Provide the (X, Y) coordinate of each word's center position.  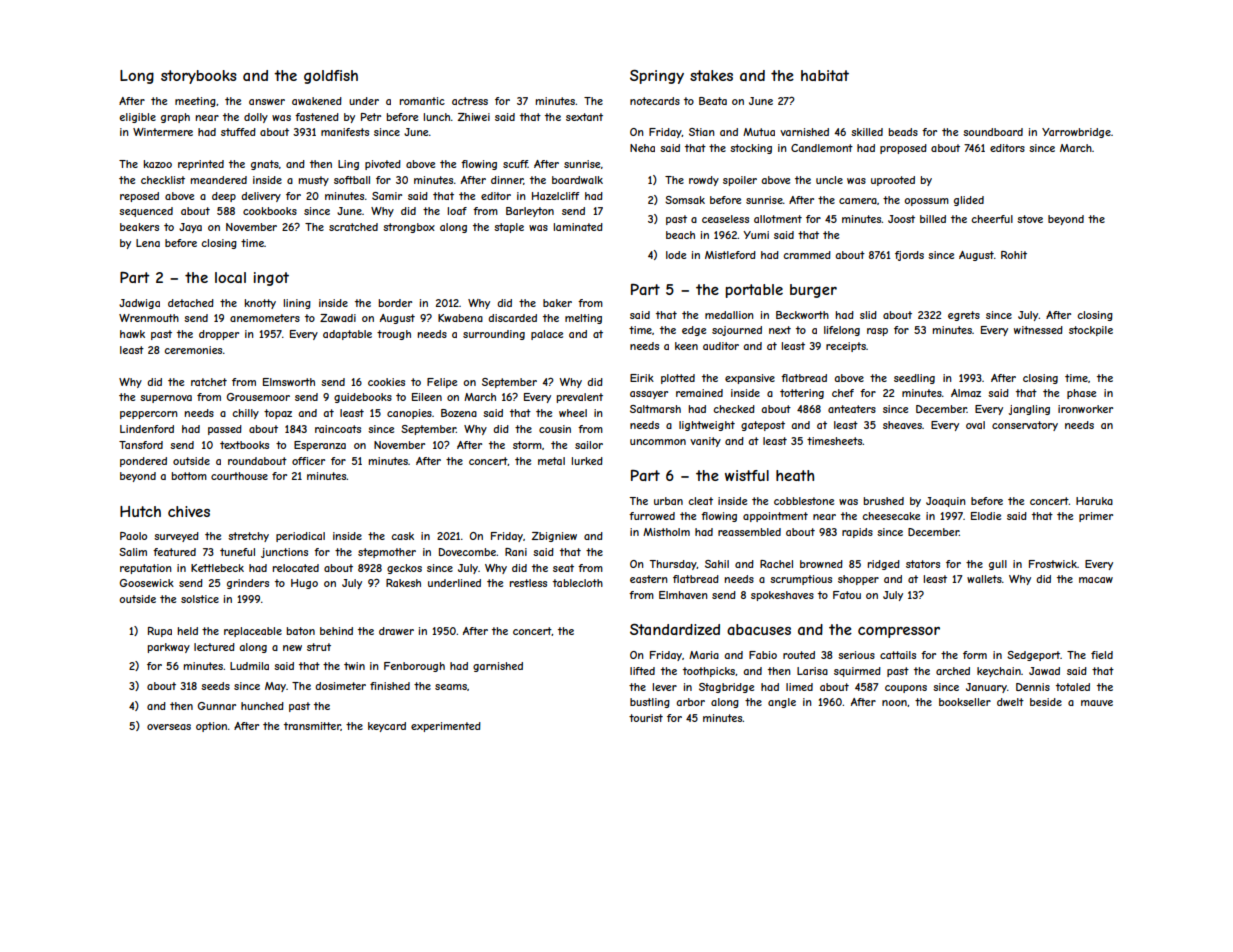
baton (301, 631)
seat (563, 568)
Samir (387, 196)
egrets (964, 316)
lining (297, 304)
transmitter (312, 726)
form (975, 655)
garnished (498, 667)
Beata (713, 101)
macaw (1096, 580)
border (395, 303)
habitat (825, 75)
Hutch (140, 511)
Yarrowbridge (1076, 133)
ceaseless (725, 219)
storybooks (199, 77)
